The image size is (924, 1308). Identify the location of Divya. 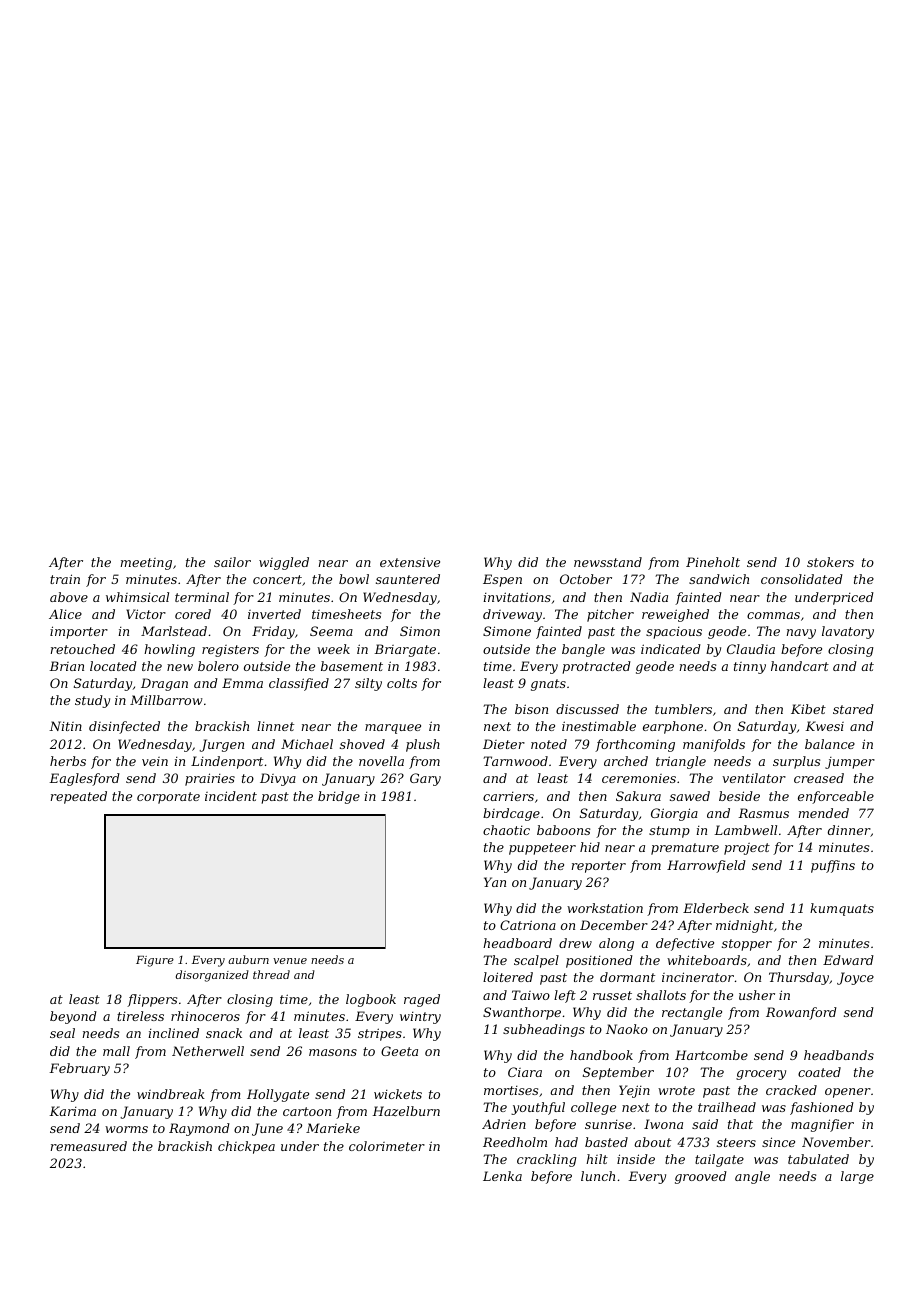
(278, 779).
